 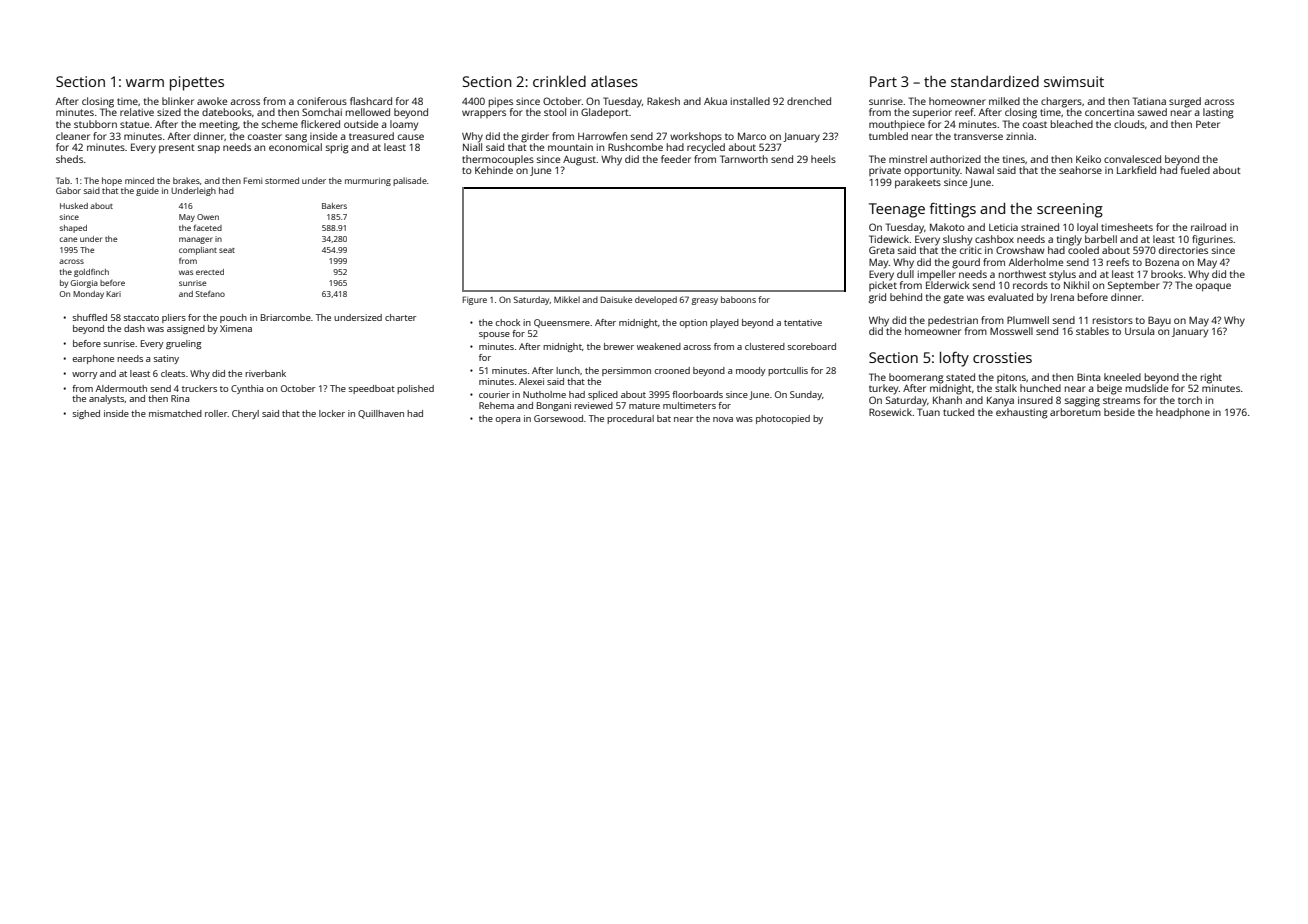 I want to click on bleached, so click(x=1072, y=124).
